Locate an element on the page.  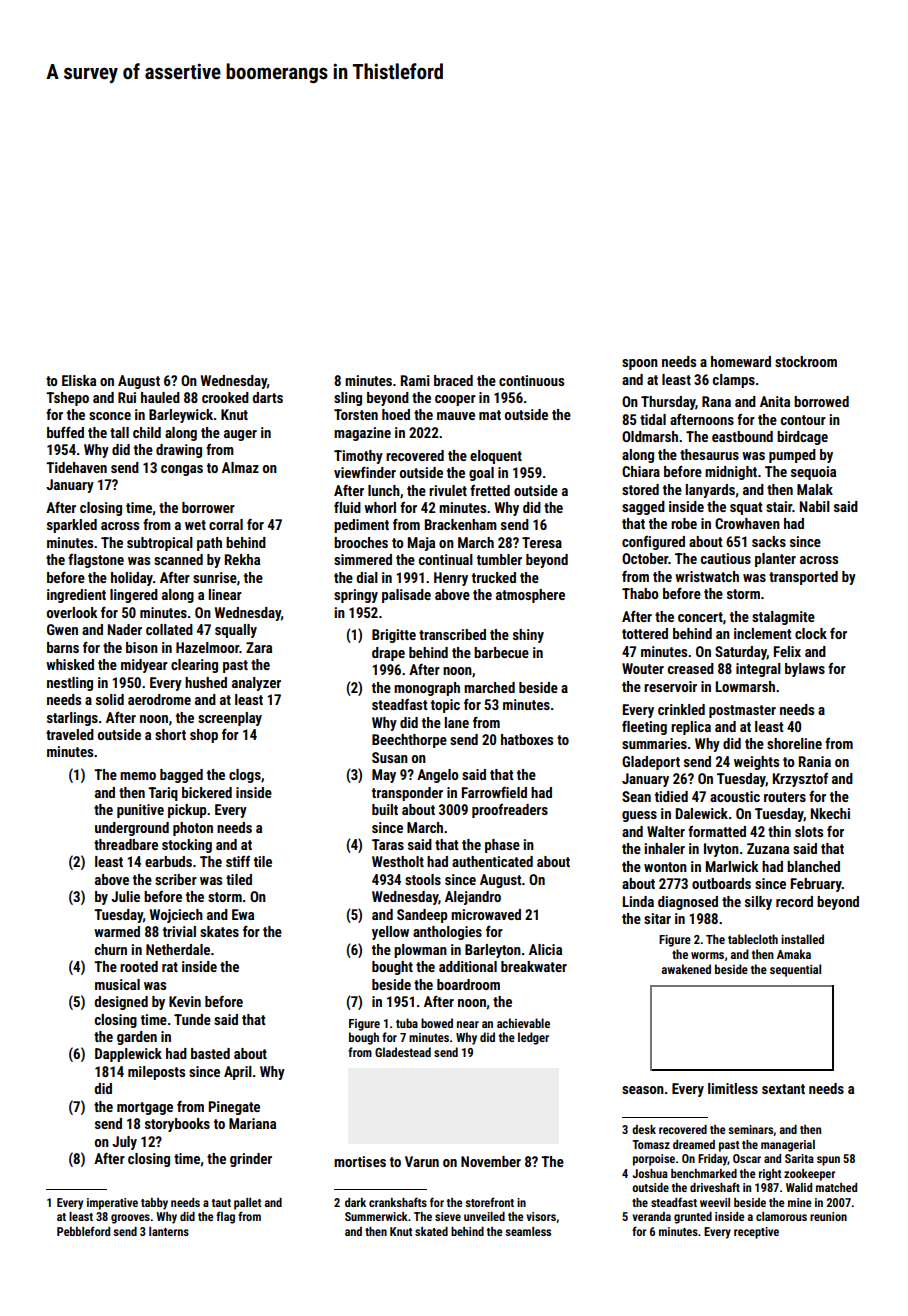
crooked is located at coordinates (225, 397).
